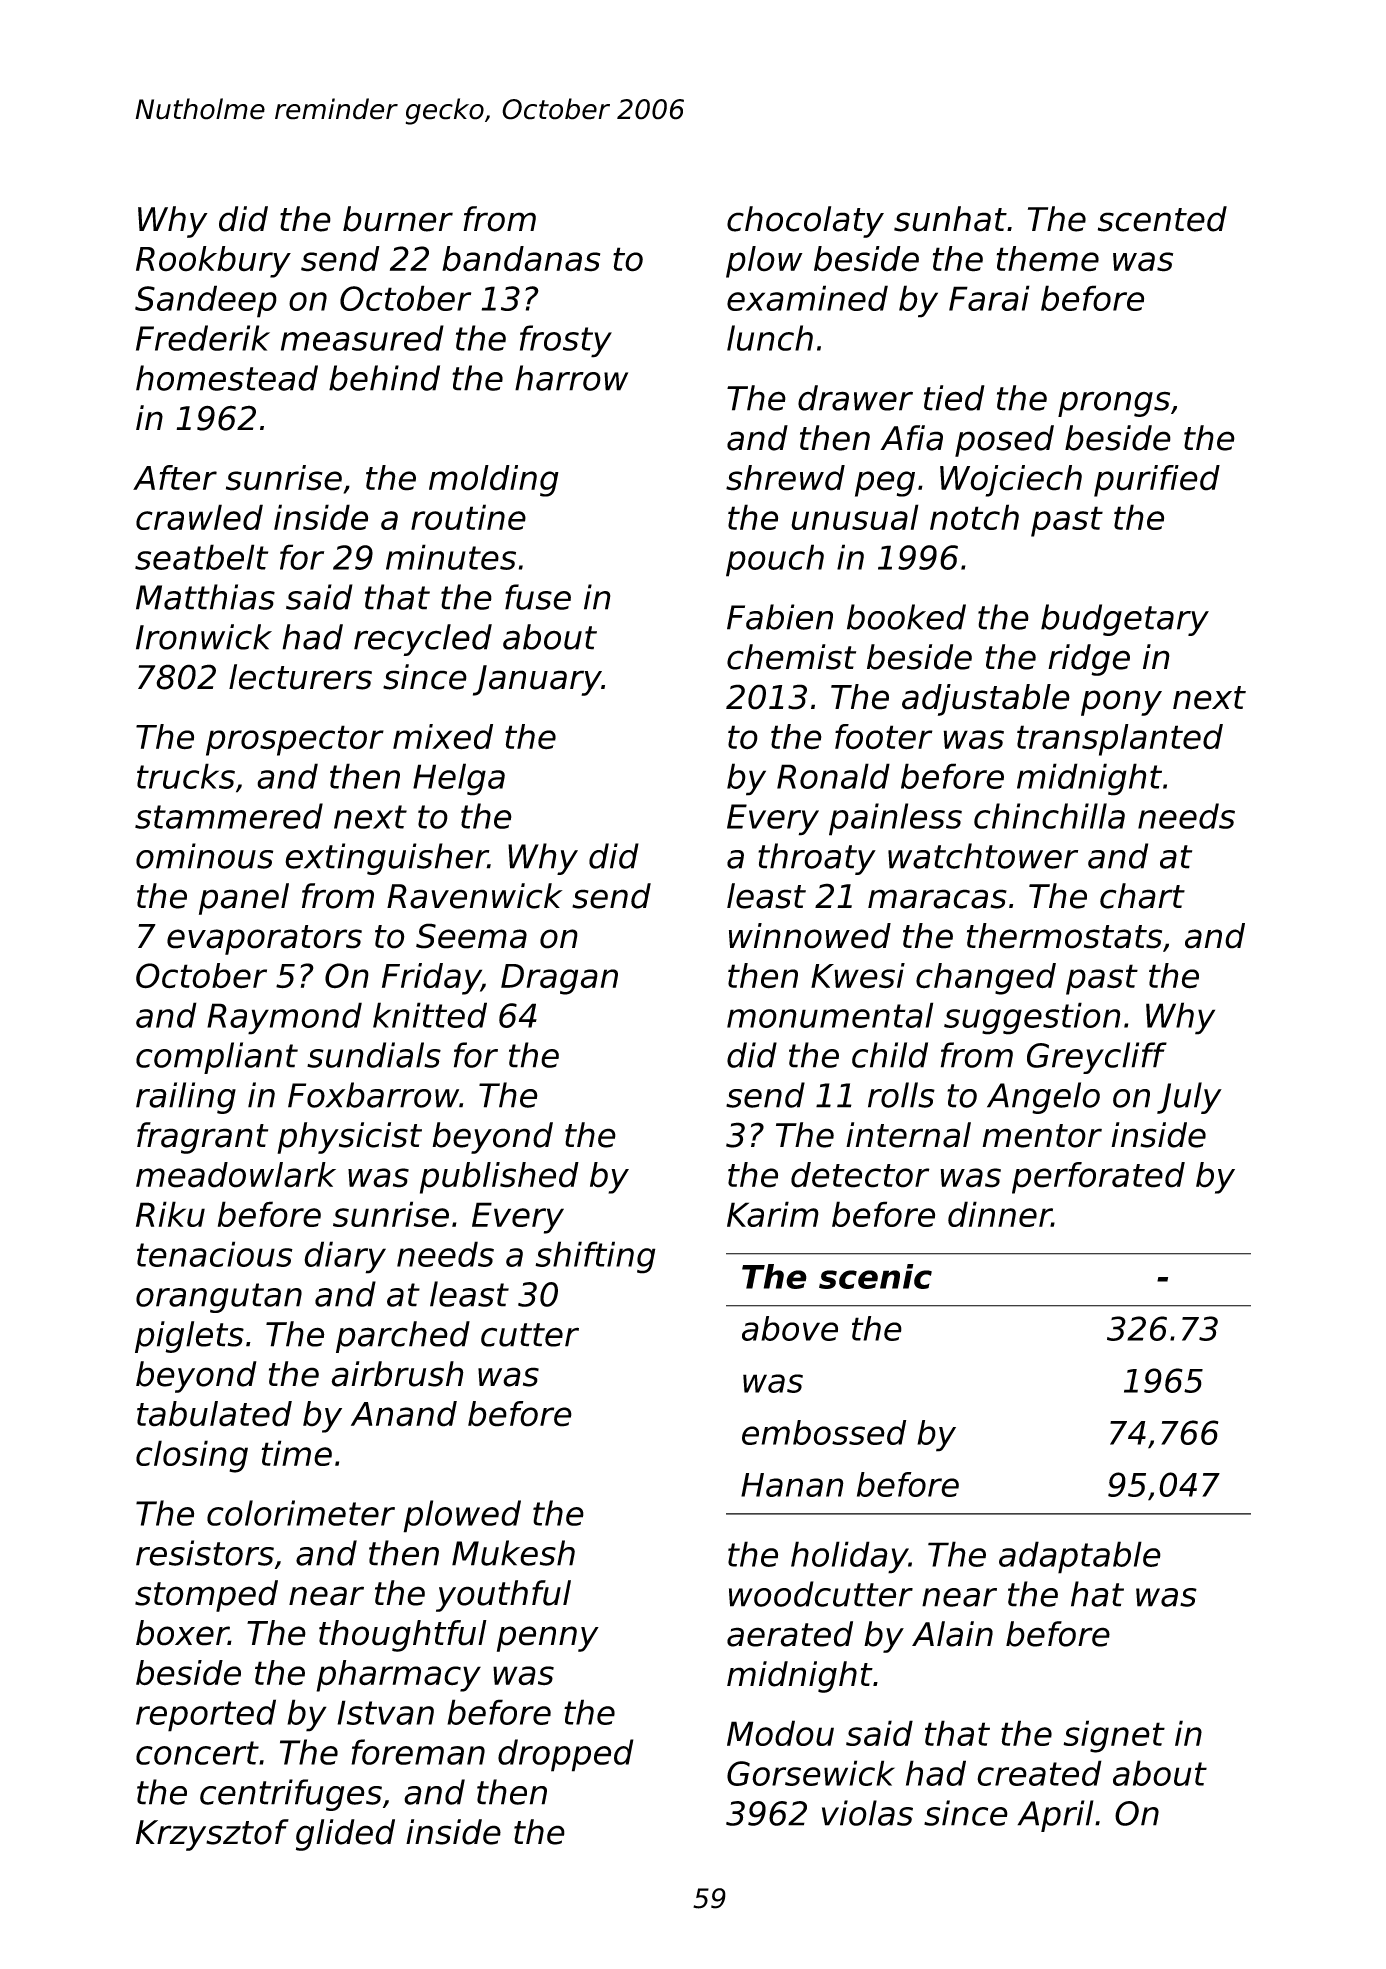 Image resolution: width=1386 pixels, height=1969 pixels. Describe the element at coordinates (423, 640) in the screenshot. I see `recycled` at that location.
